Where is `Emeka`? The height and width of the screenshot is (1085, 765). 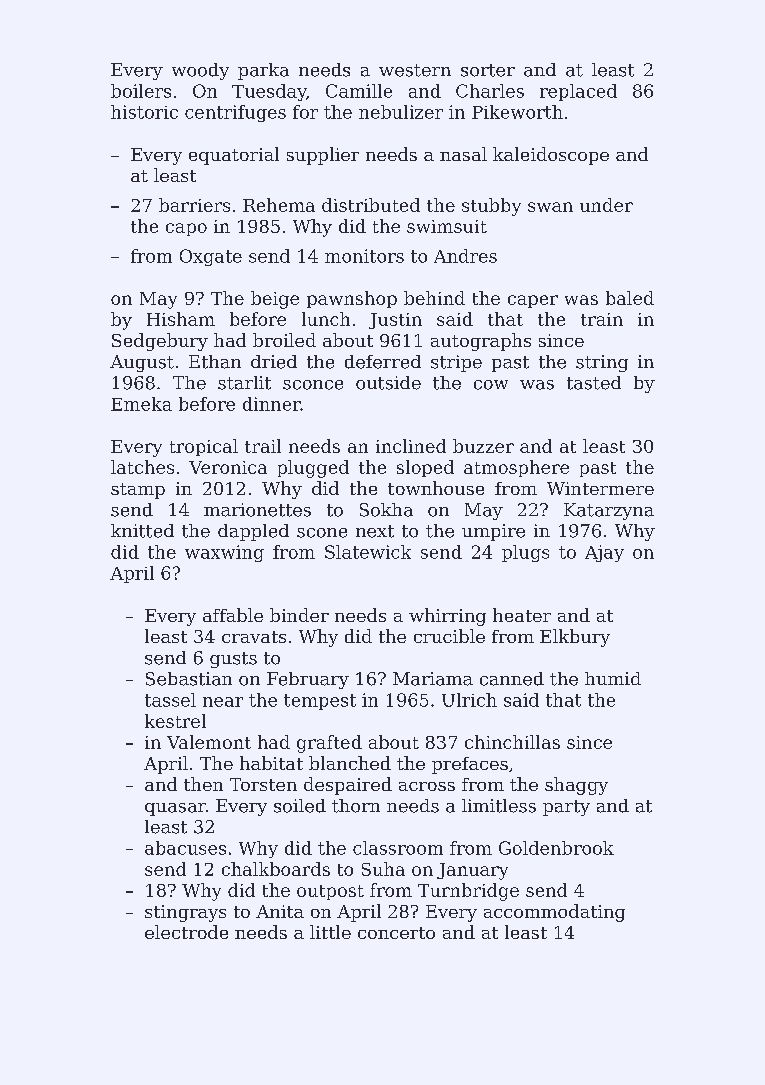
Emeka is located at coordinates (141, 404).
